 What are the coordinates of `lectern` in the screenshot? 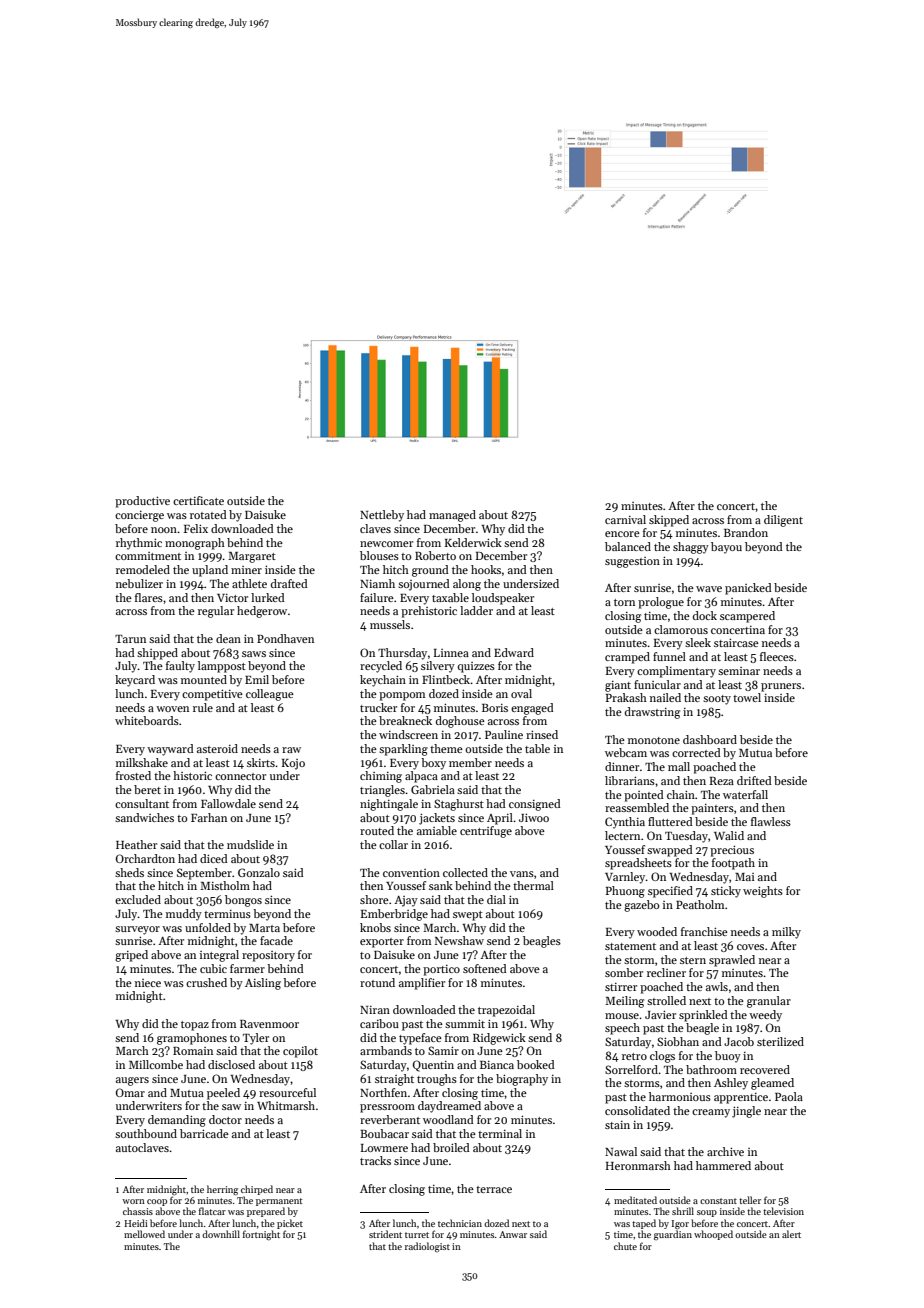 It's located at (622, 835).
